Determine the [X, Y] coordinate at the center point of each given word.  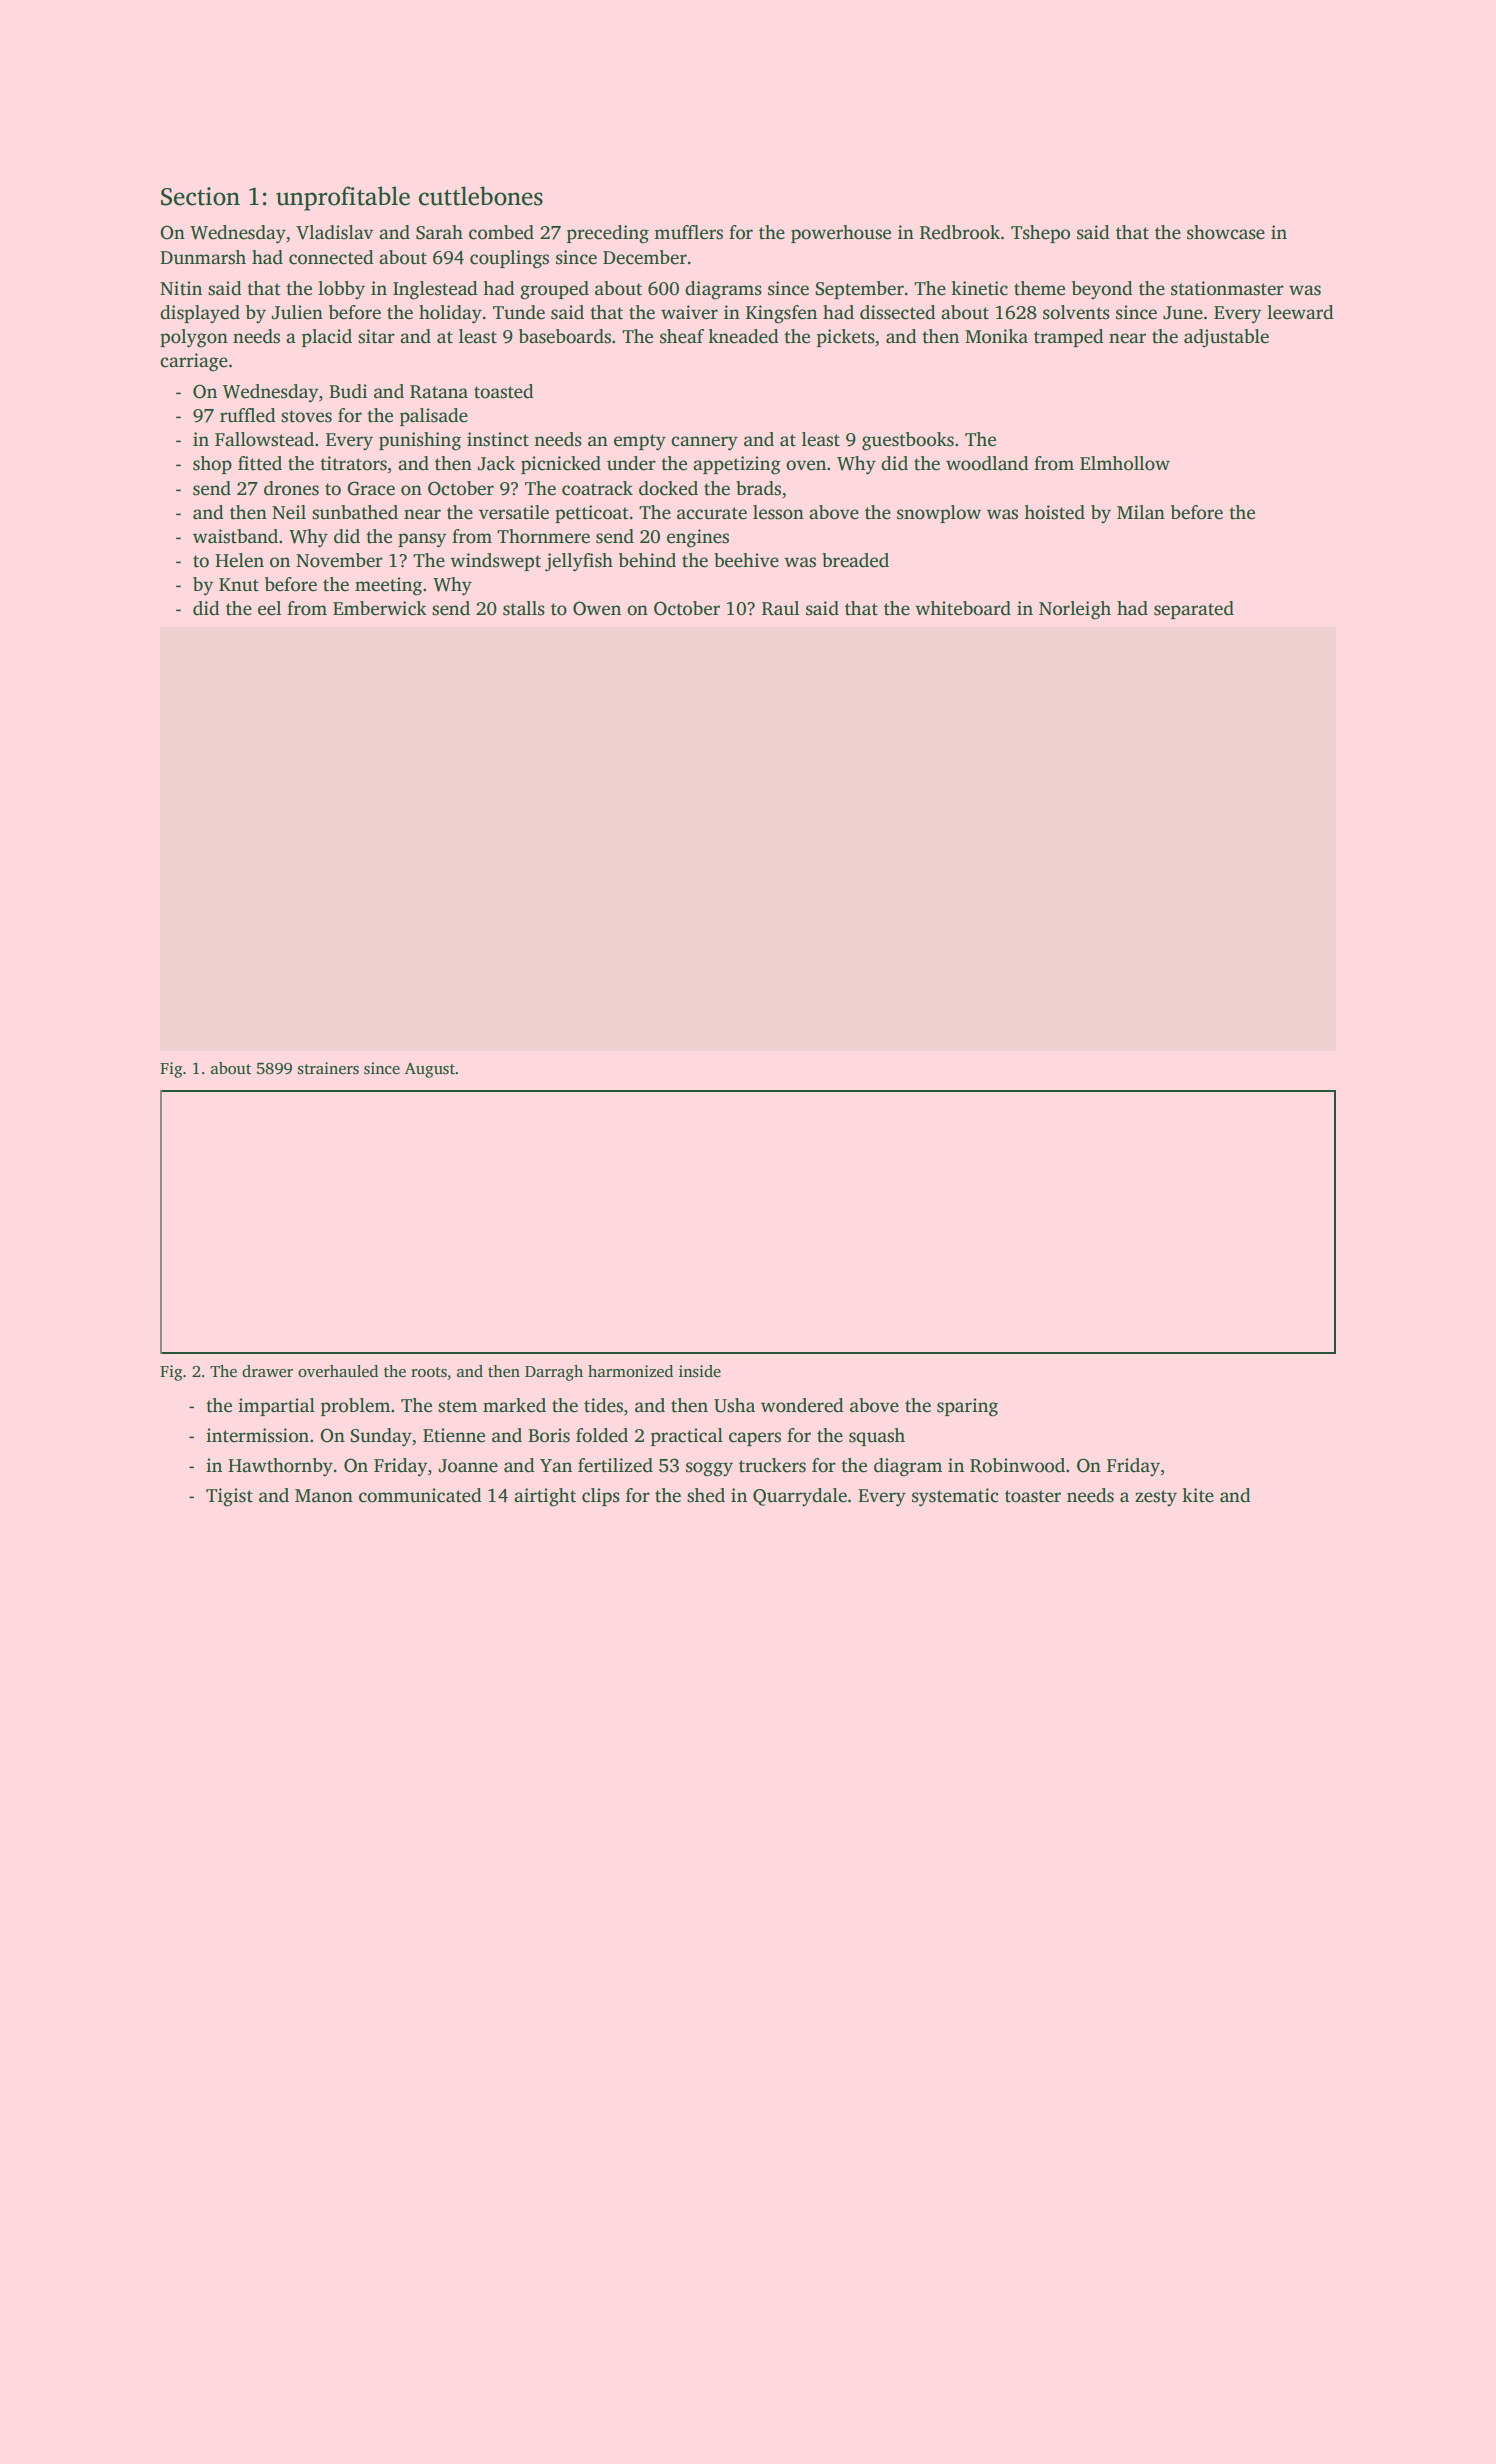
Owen [597, 608]
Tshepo [1040, 234]
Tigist [229, 1497]
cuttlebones [481, 196]
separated [1194, 610]
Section [200, 196]
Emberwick [380, 608]
